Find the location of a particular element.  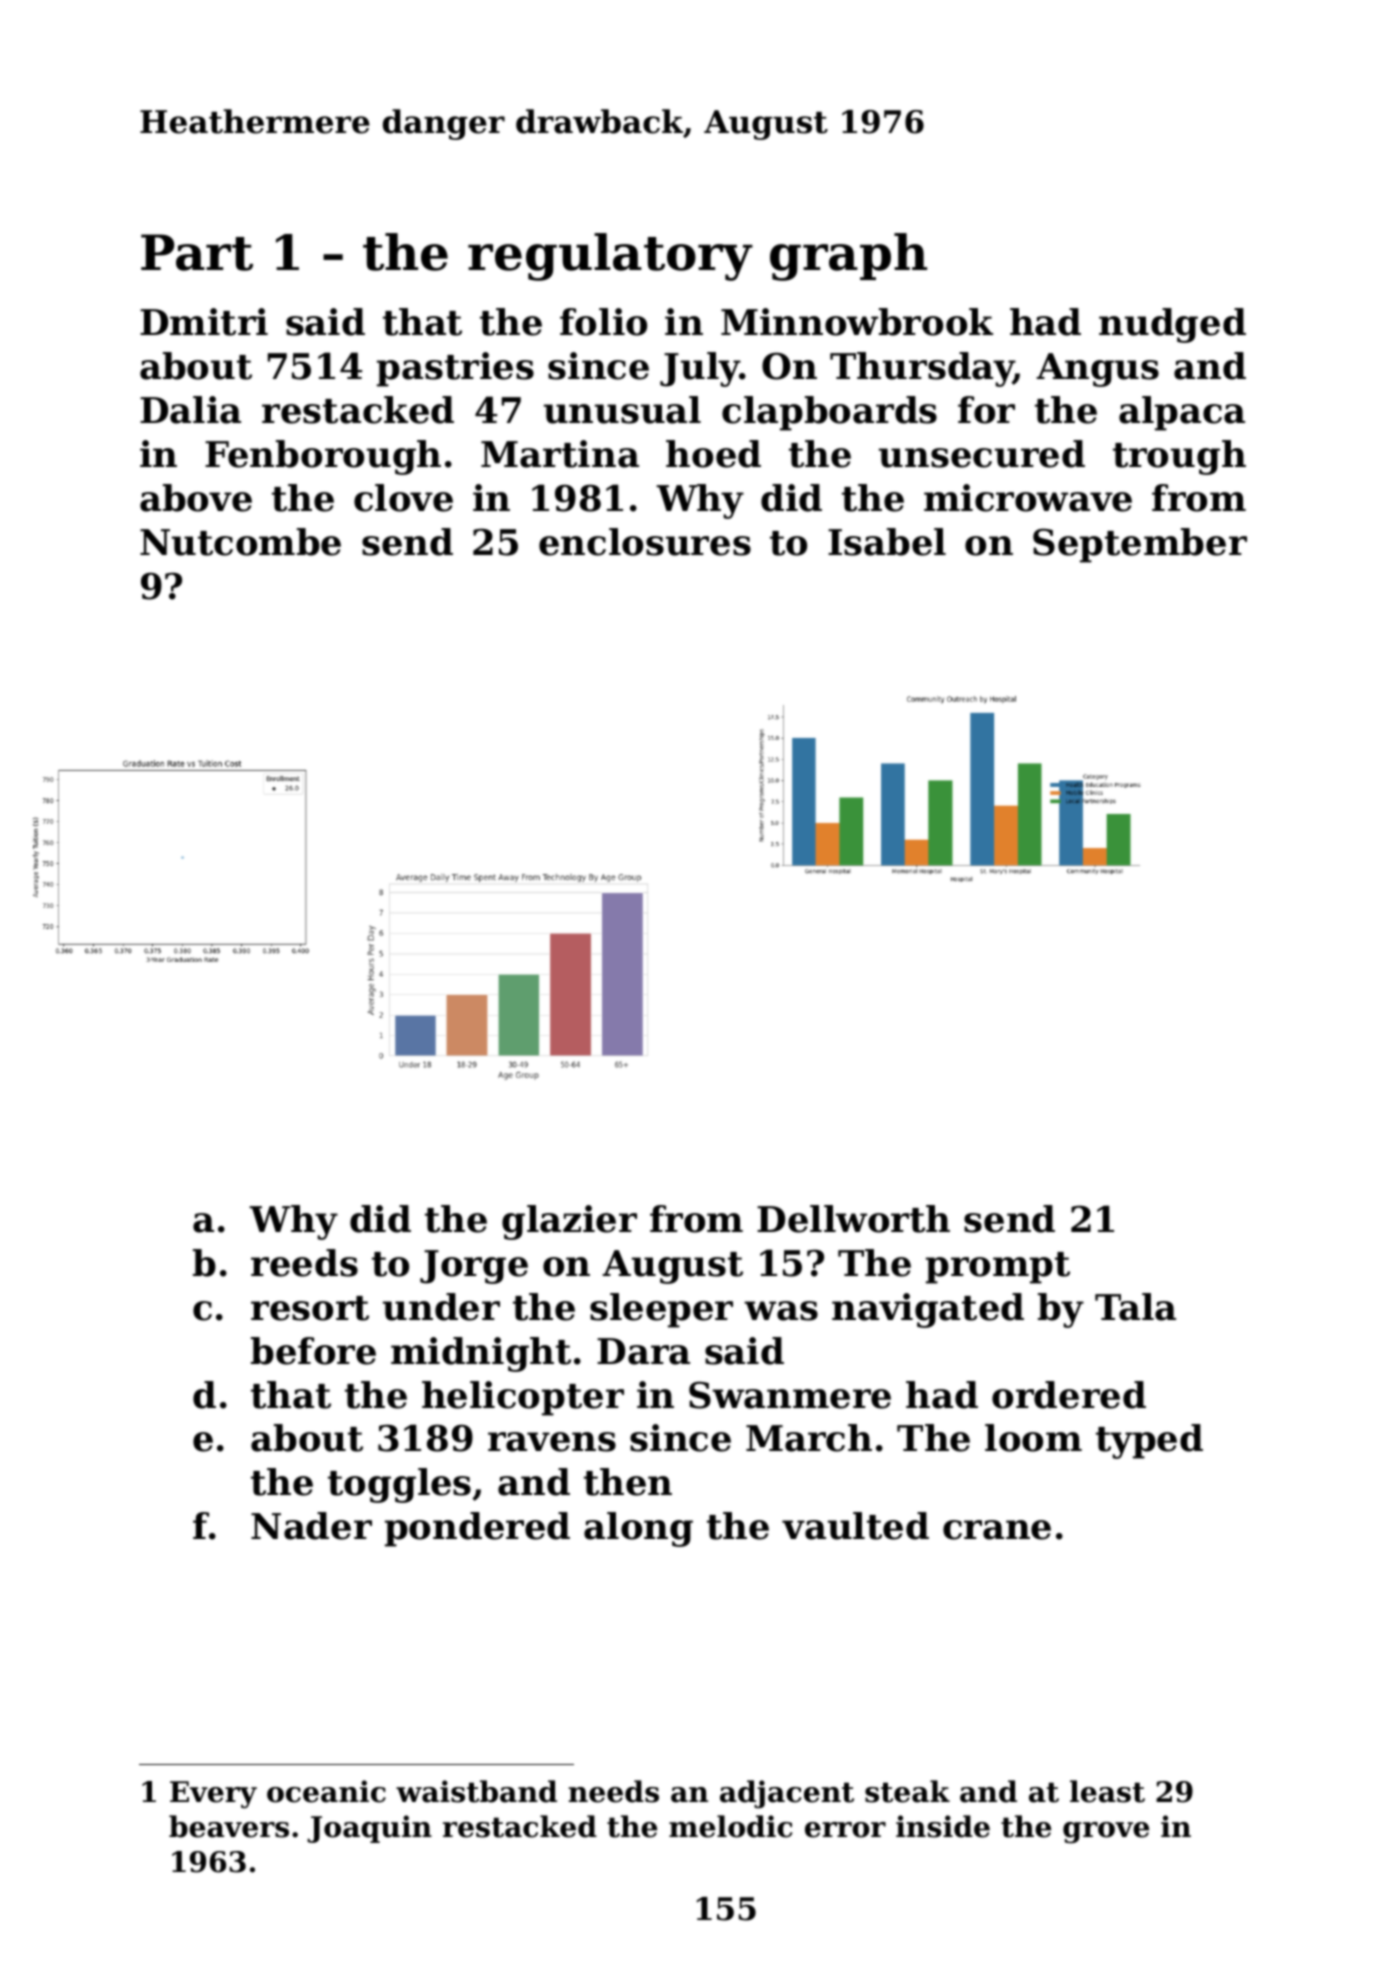

Dara is located at coordinates (643, 1351).
